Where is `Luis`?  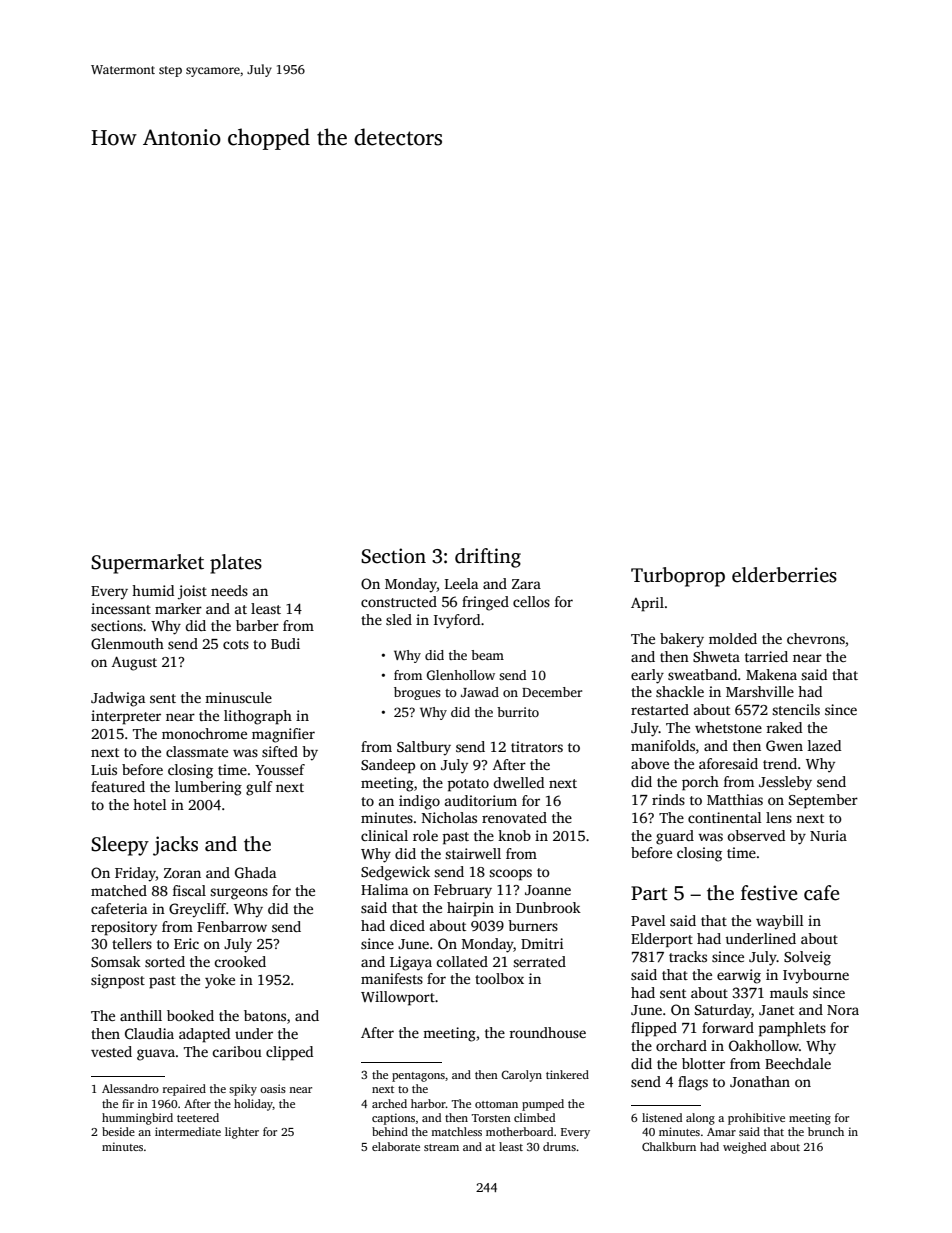 Luis is located at coordinates (104, 769).
